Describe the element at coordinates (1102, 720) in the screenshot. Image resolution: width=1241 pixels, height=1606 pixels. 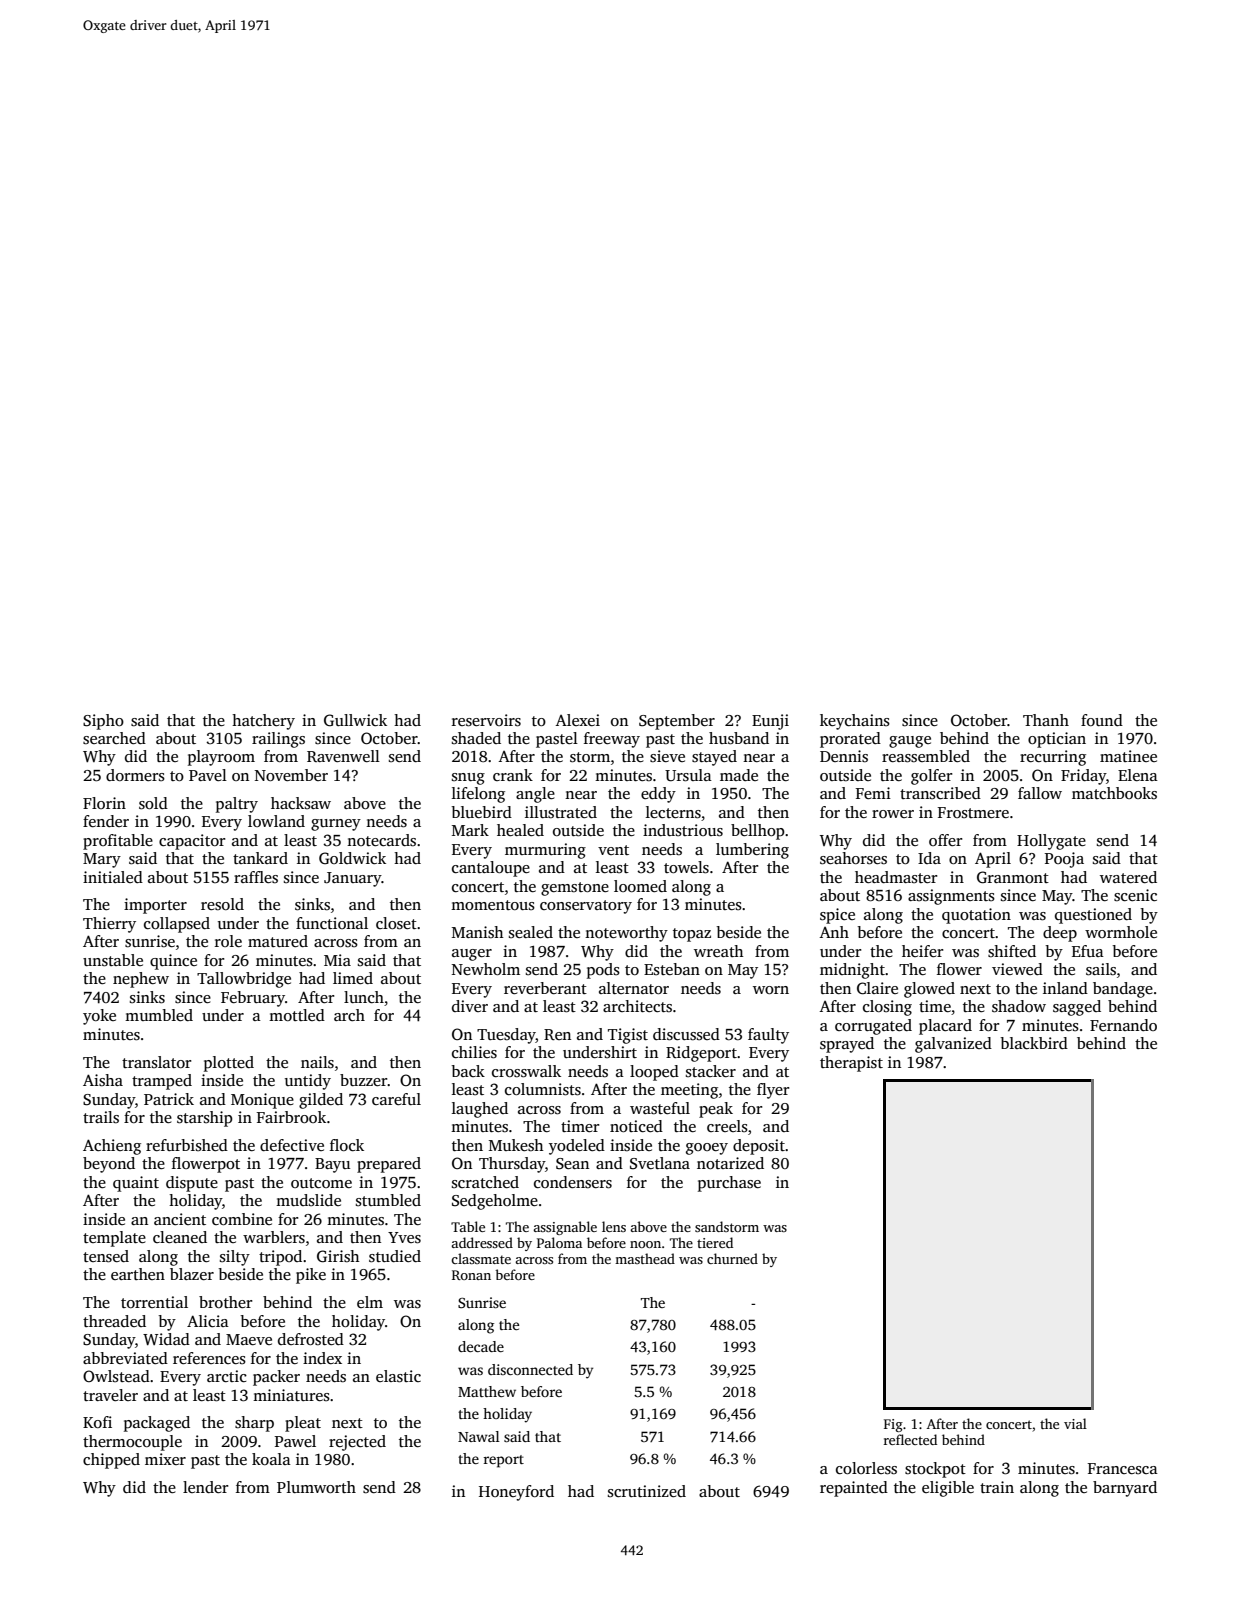
I see `found` at that location.
